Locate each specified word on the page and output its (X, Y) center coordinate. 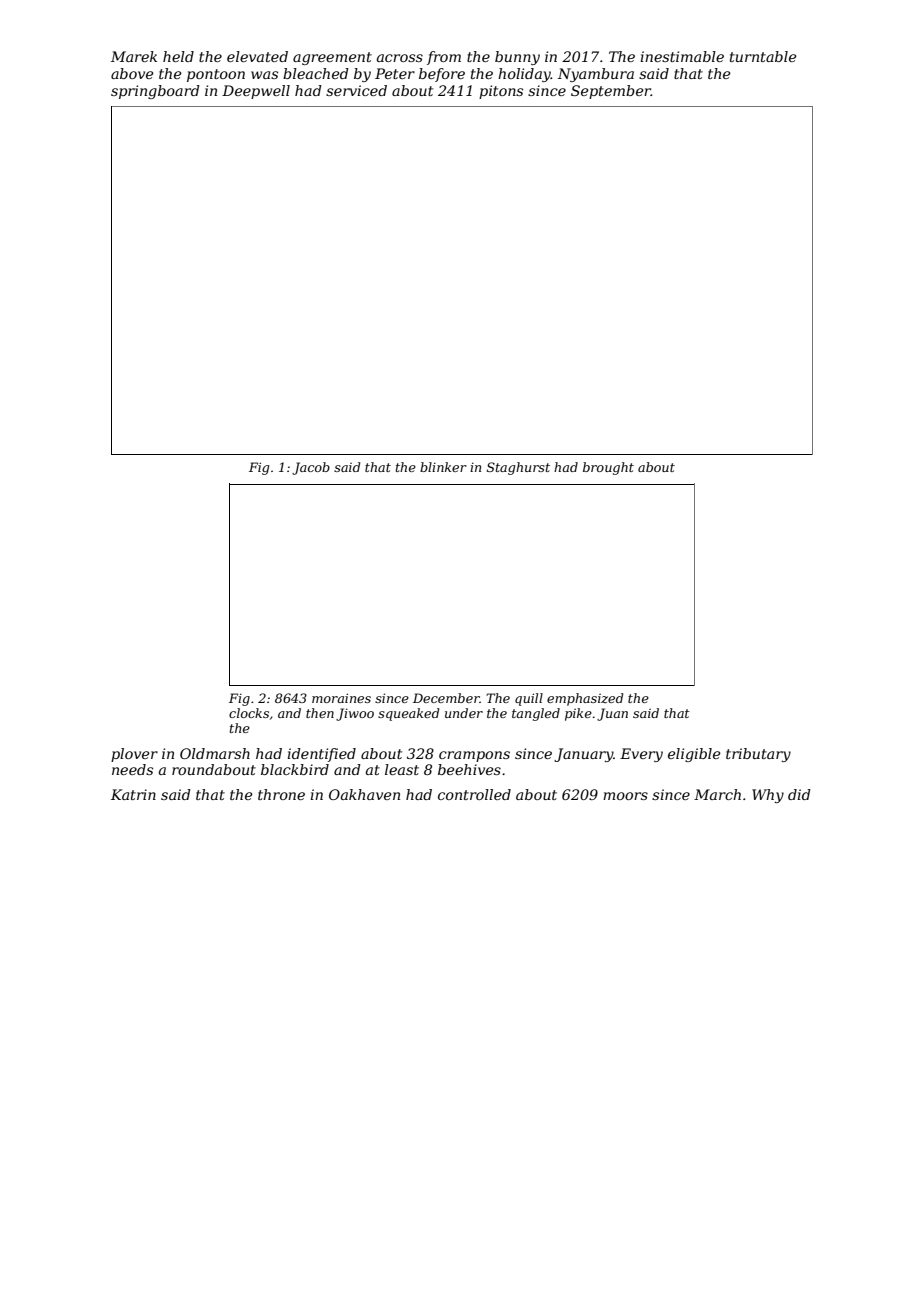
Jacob (311, 468)
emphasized (585, 699)
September (611, 92)
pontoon (216, 75)
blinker (443, 467)
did (799, 794)
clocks (249, 713)
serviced (356, 90)
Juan (612, 714)
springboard (155, 92)
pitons (501, 92)
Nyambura (596, 75)
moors (625, 796)
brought (608, 468)
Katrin (133, 794)
